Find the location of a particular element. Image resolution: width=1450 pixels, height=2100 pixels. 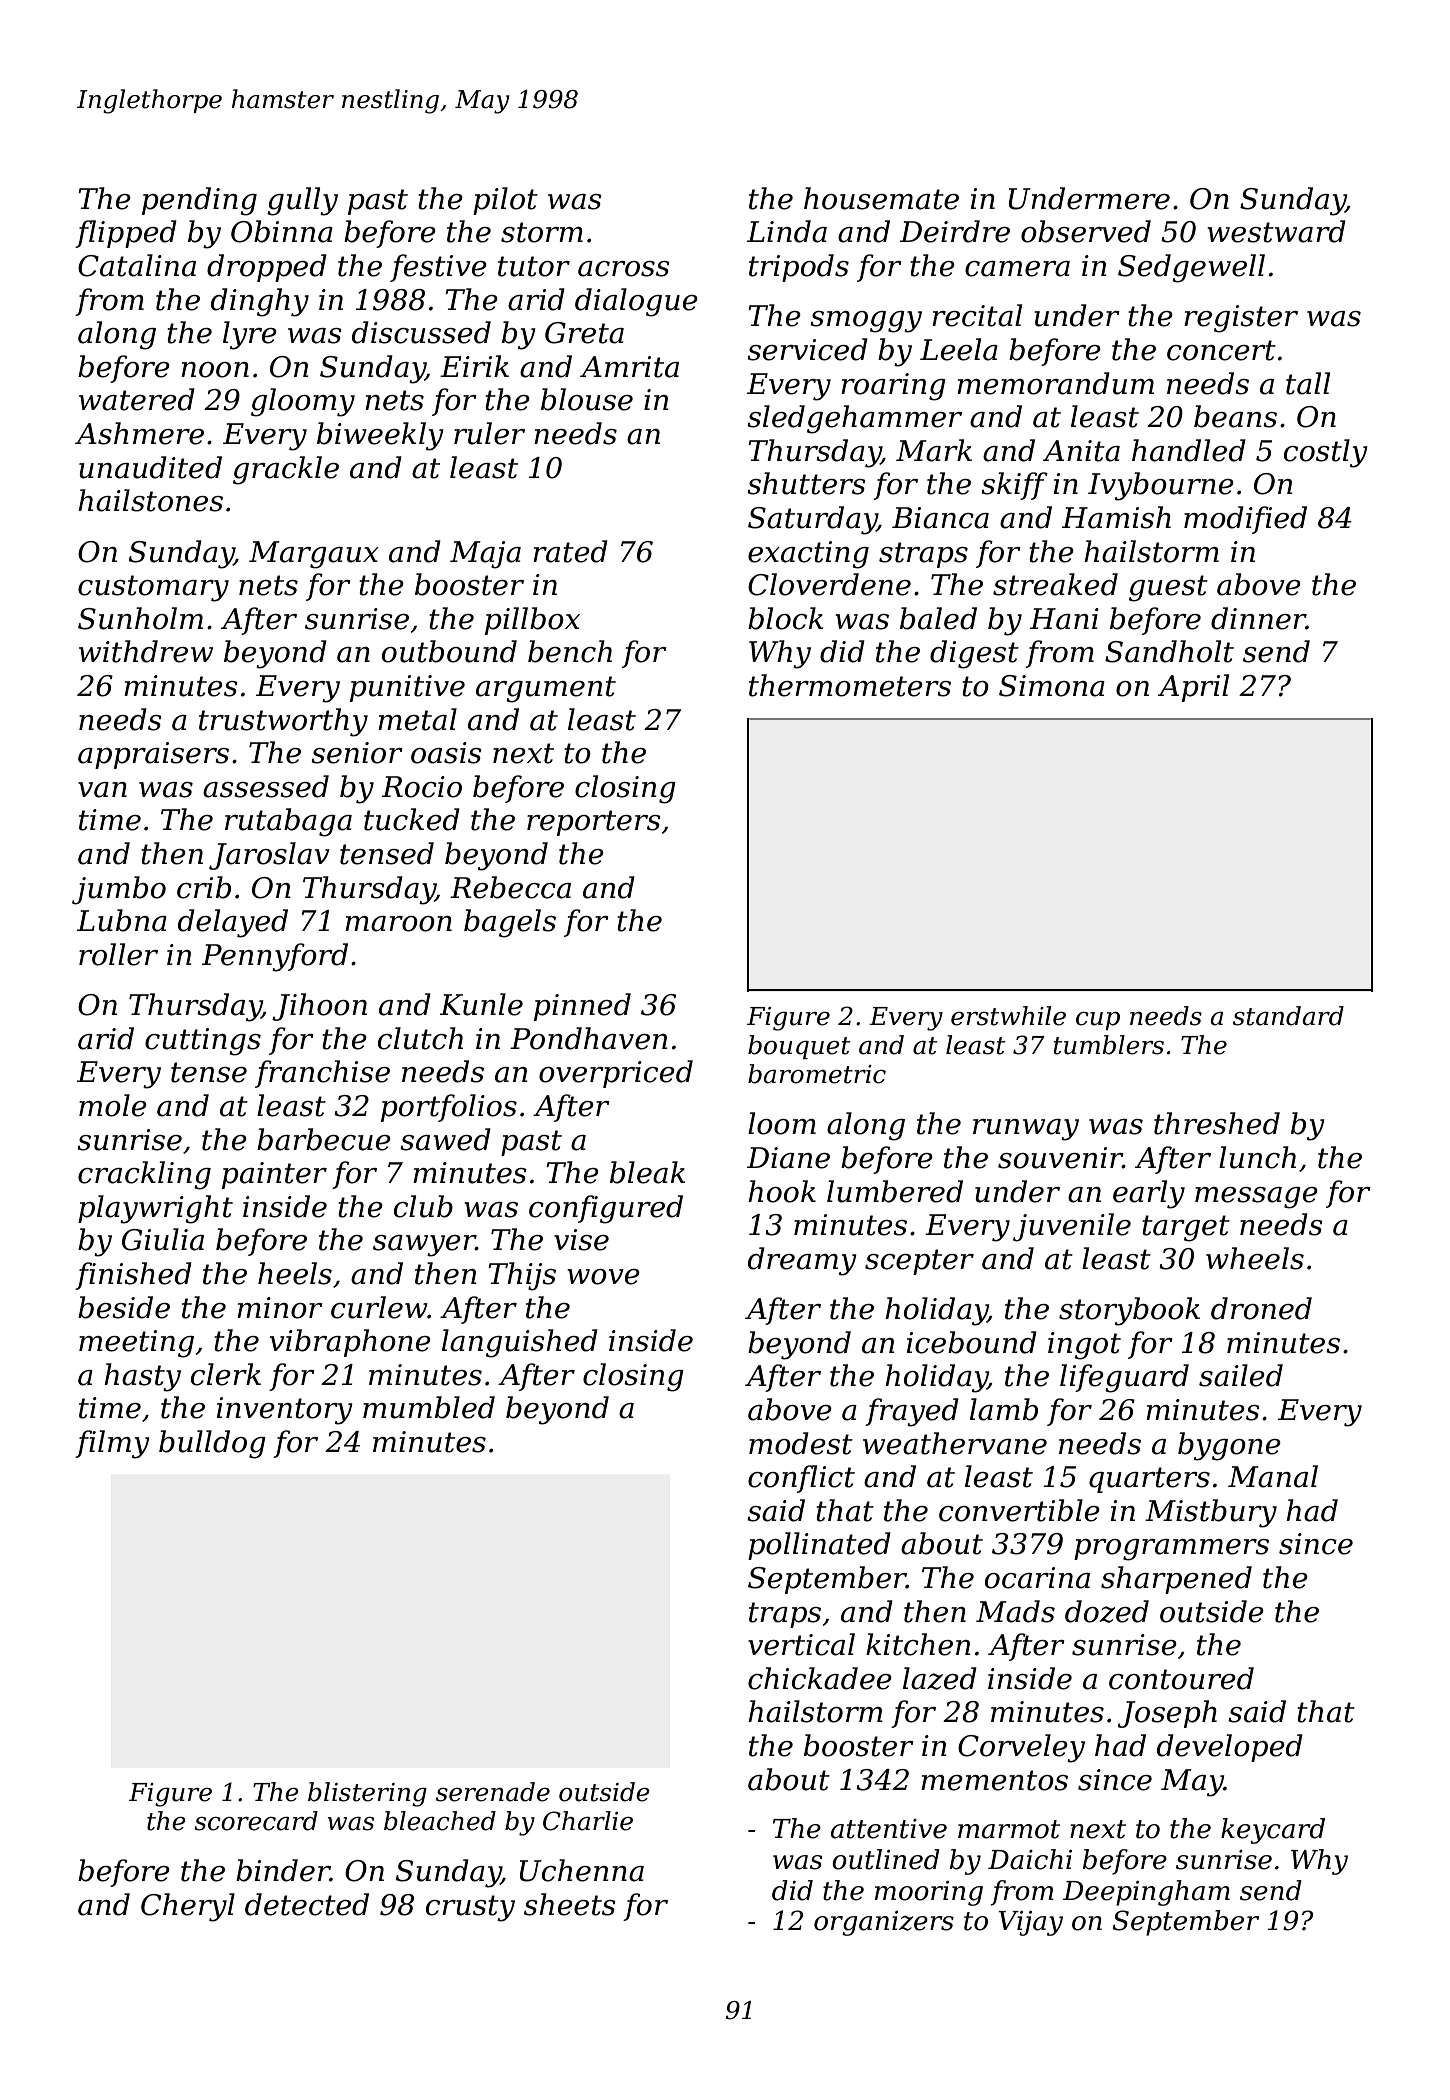

Cheryl is located at coordinates (188, 1907).
